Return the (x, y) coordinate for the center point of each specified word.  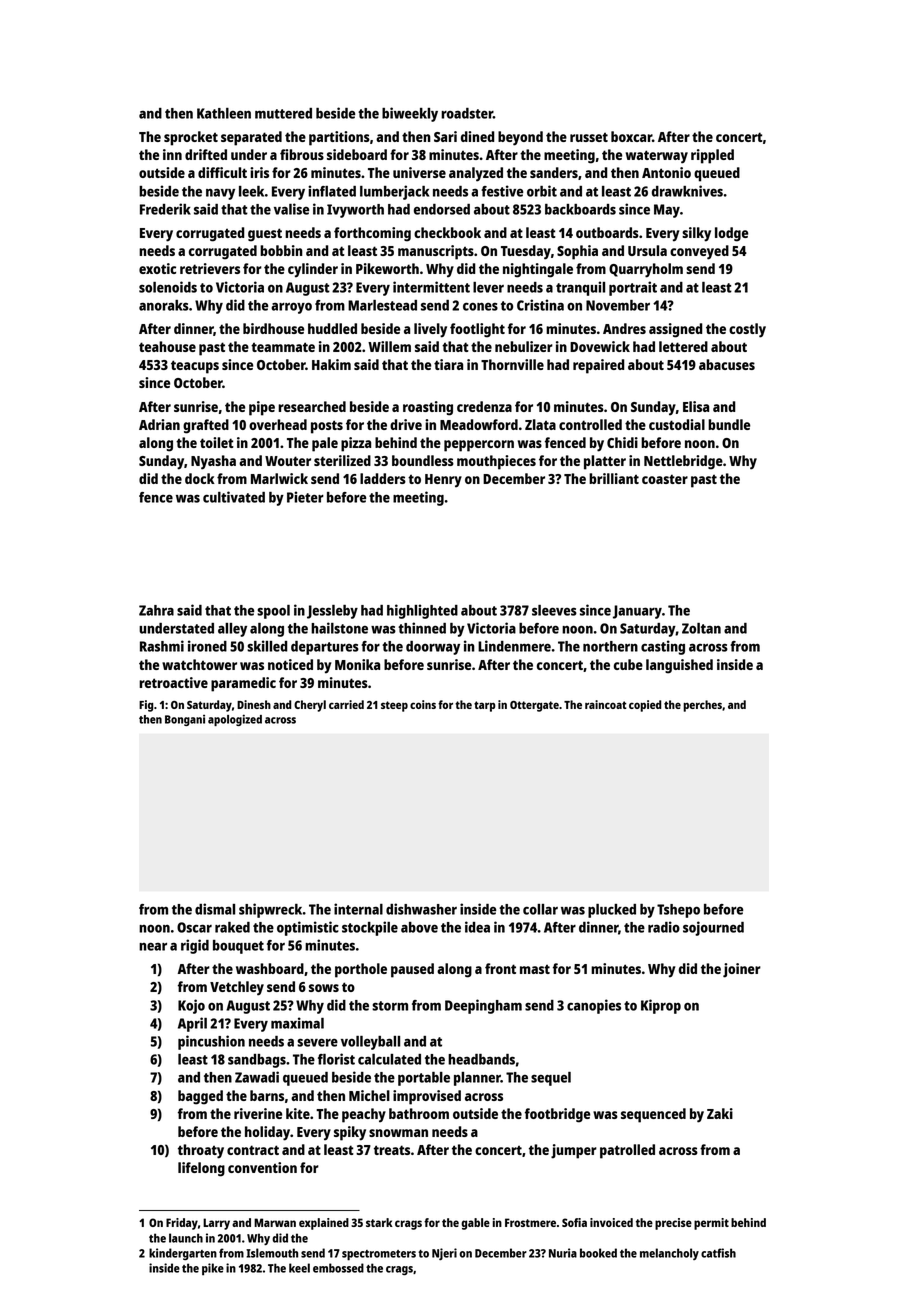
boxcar (631, 136)
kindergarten (183, 1254)
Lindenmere (514, 646)
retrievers (210, 268)
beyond (520, 138)
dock (200, 478)
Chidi (622, 442)
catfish (718, 1253)
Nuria (563, 1253)
